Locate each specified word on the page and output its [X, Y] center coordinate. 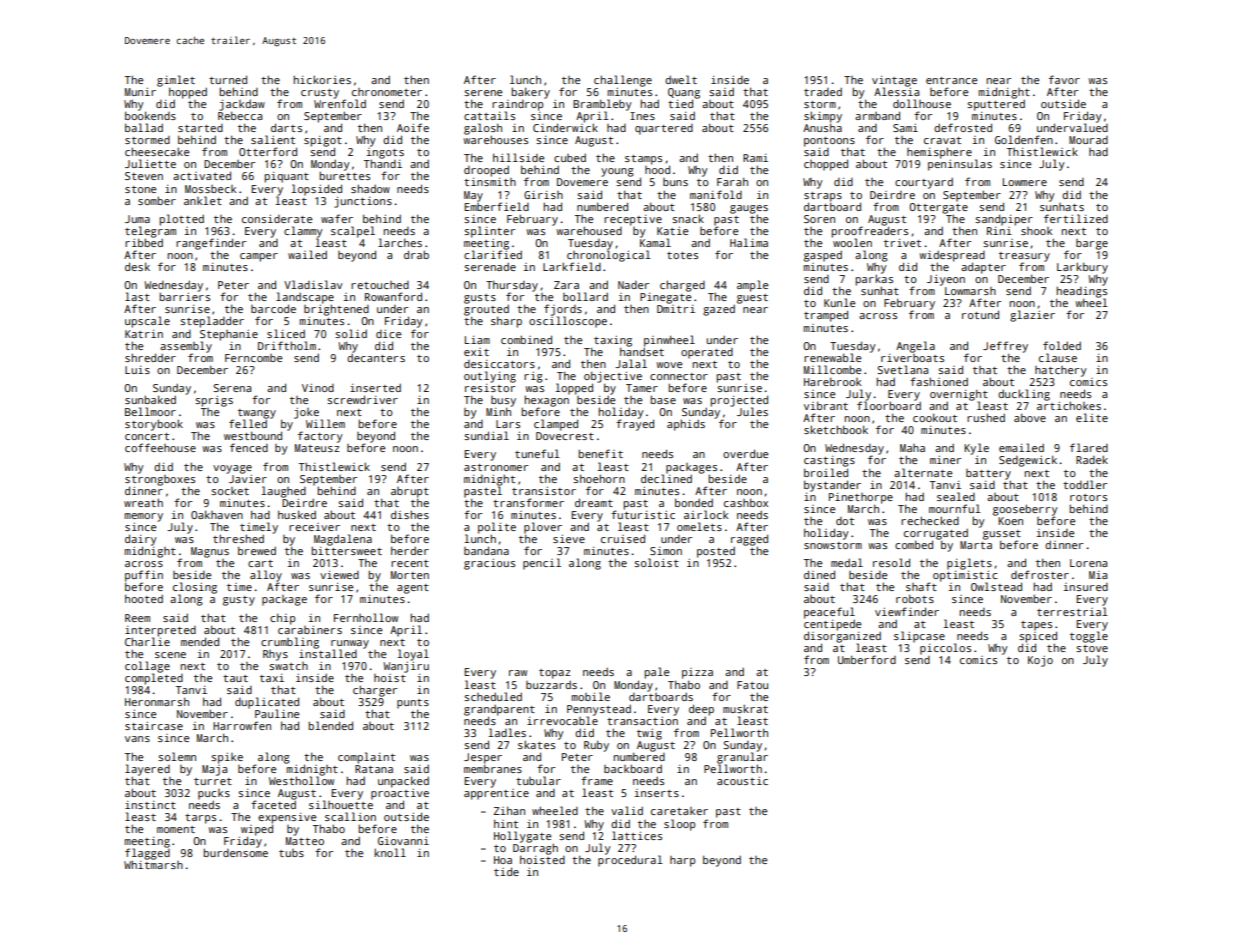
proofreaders [870, 232]
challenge [623, 81]
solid [351, 333]
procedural [630, 861]
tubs [291, 853]
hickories [322, 79]
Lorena [1088, 563]
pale [657, 673]
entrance [951, 80]
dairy [141, 540]
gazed [719, 310]
